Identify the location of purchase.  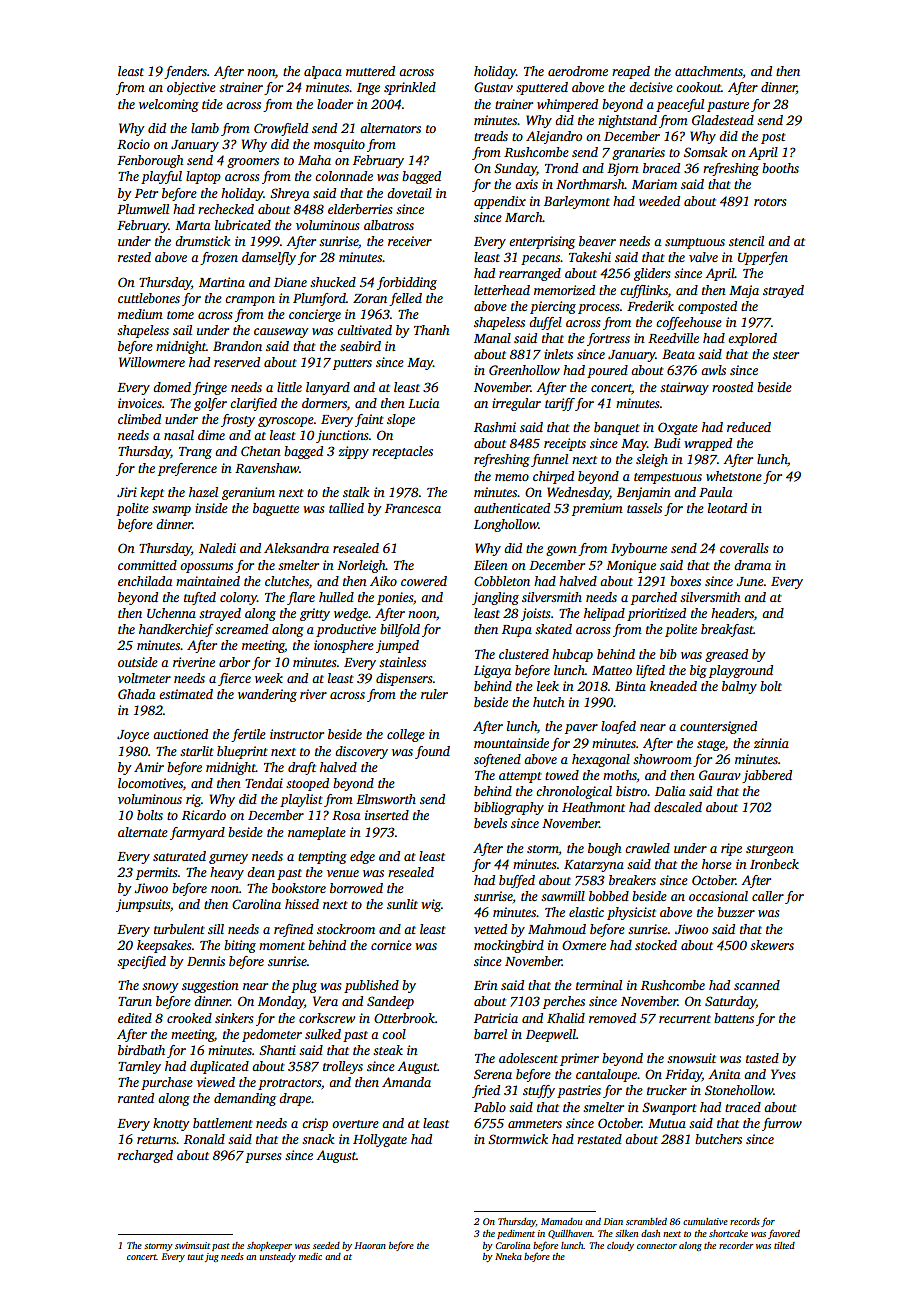
(167, 1083).
